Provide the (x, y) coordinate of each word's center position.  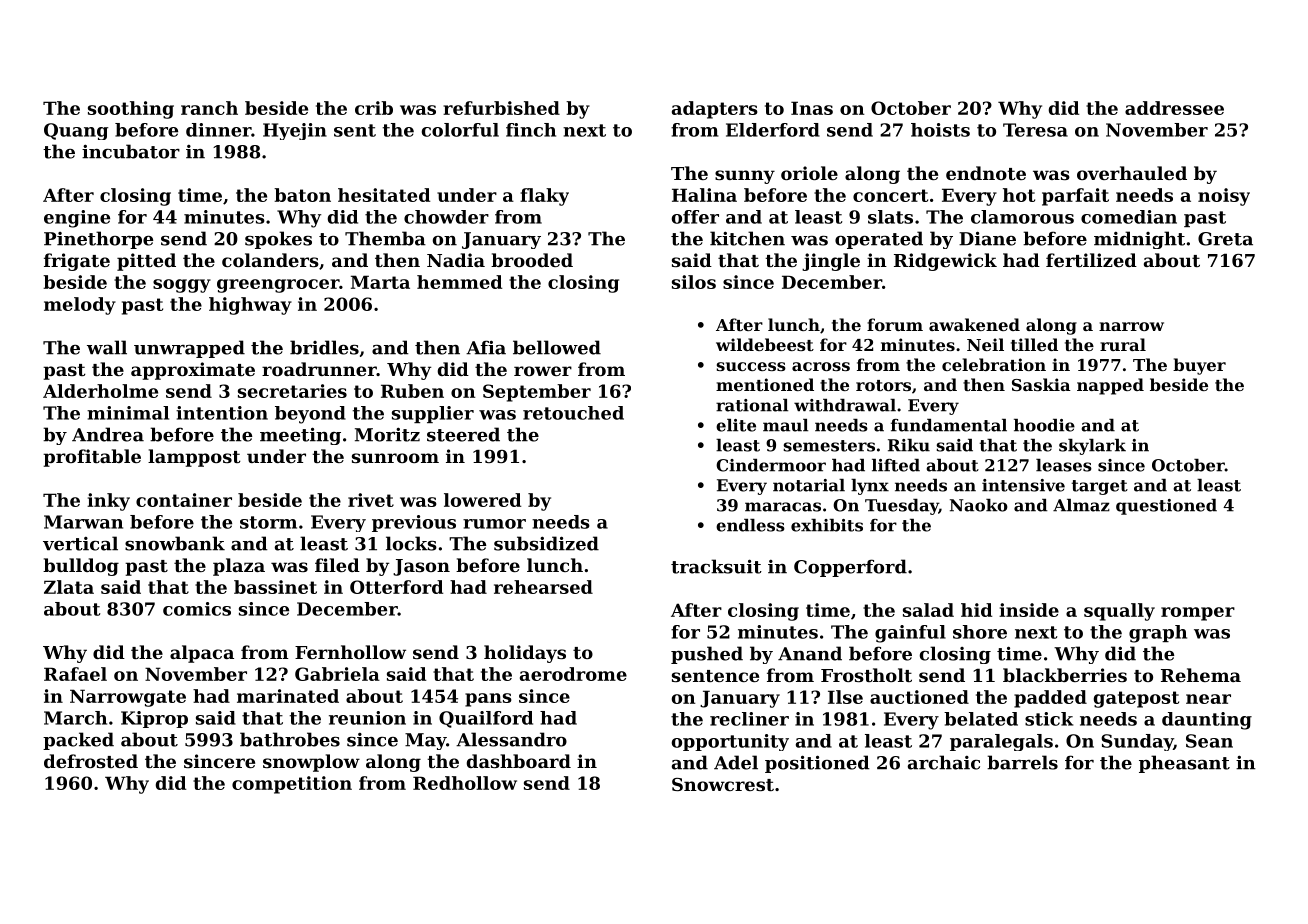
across (821, 366)
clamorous (1022, 217)
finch (531, 130)
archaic (944, 762)
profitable (92, 458)
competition (292, 785)
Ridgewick (945, 262)
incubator (131, 151)
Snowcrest (723, 784)
